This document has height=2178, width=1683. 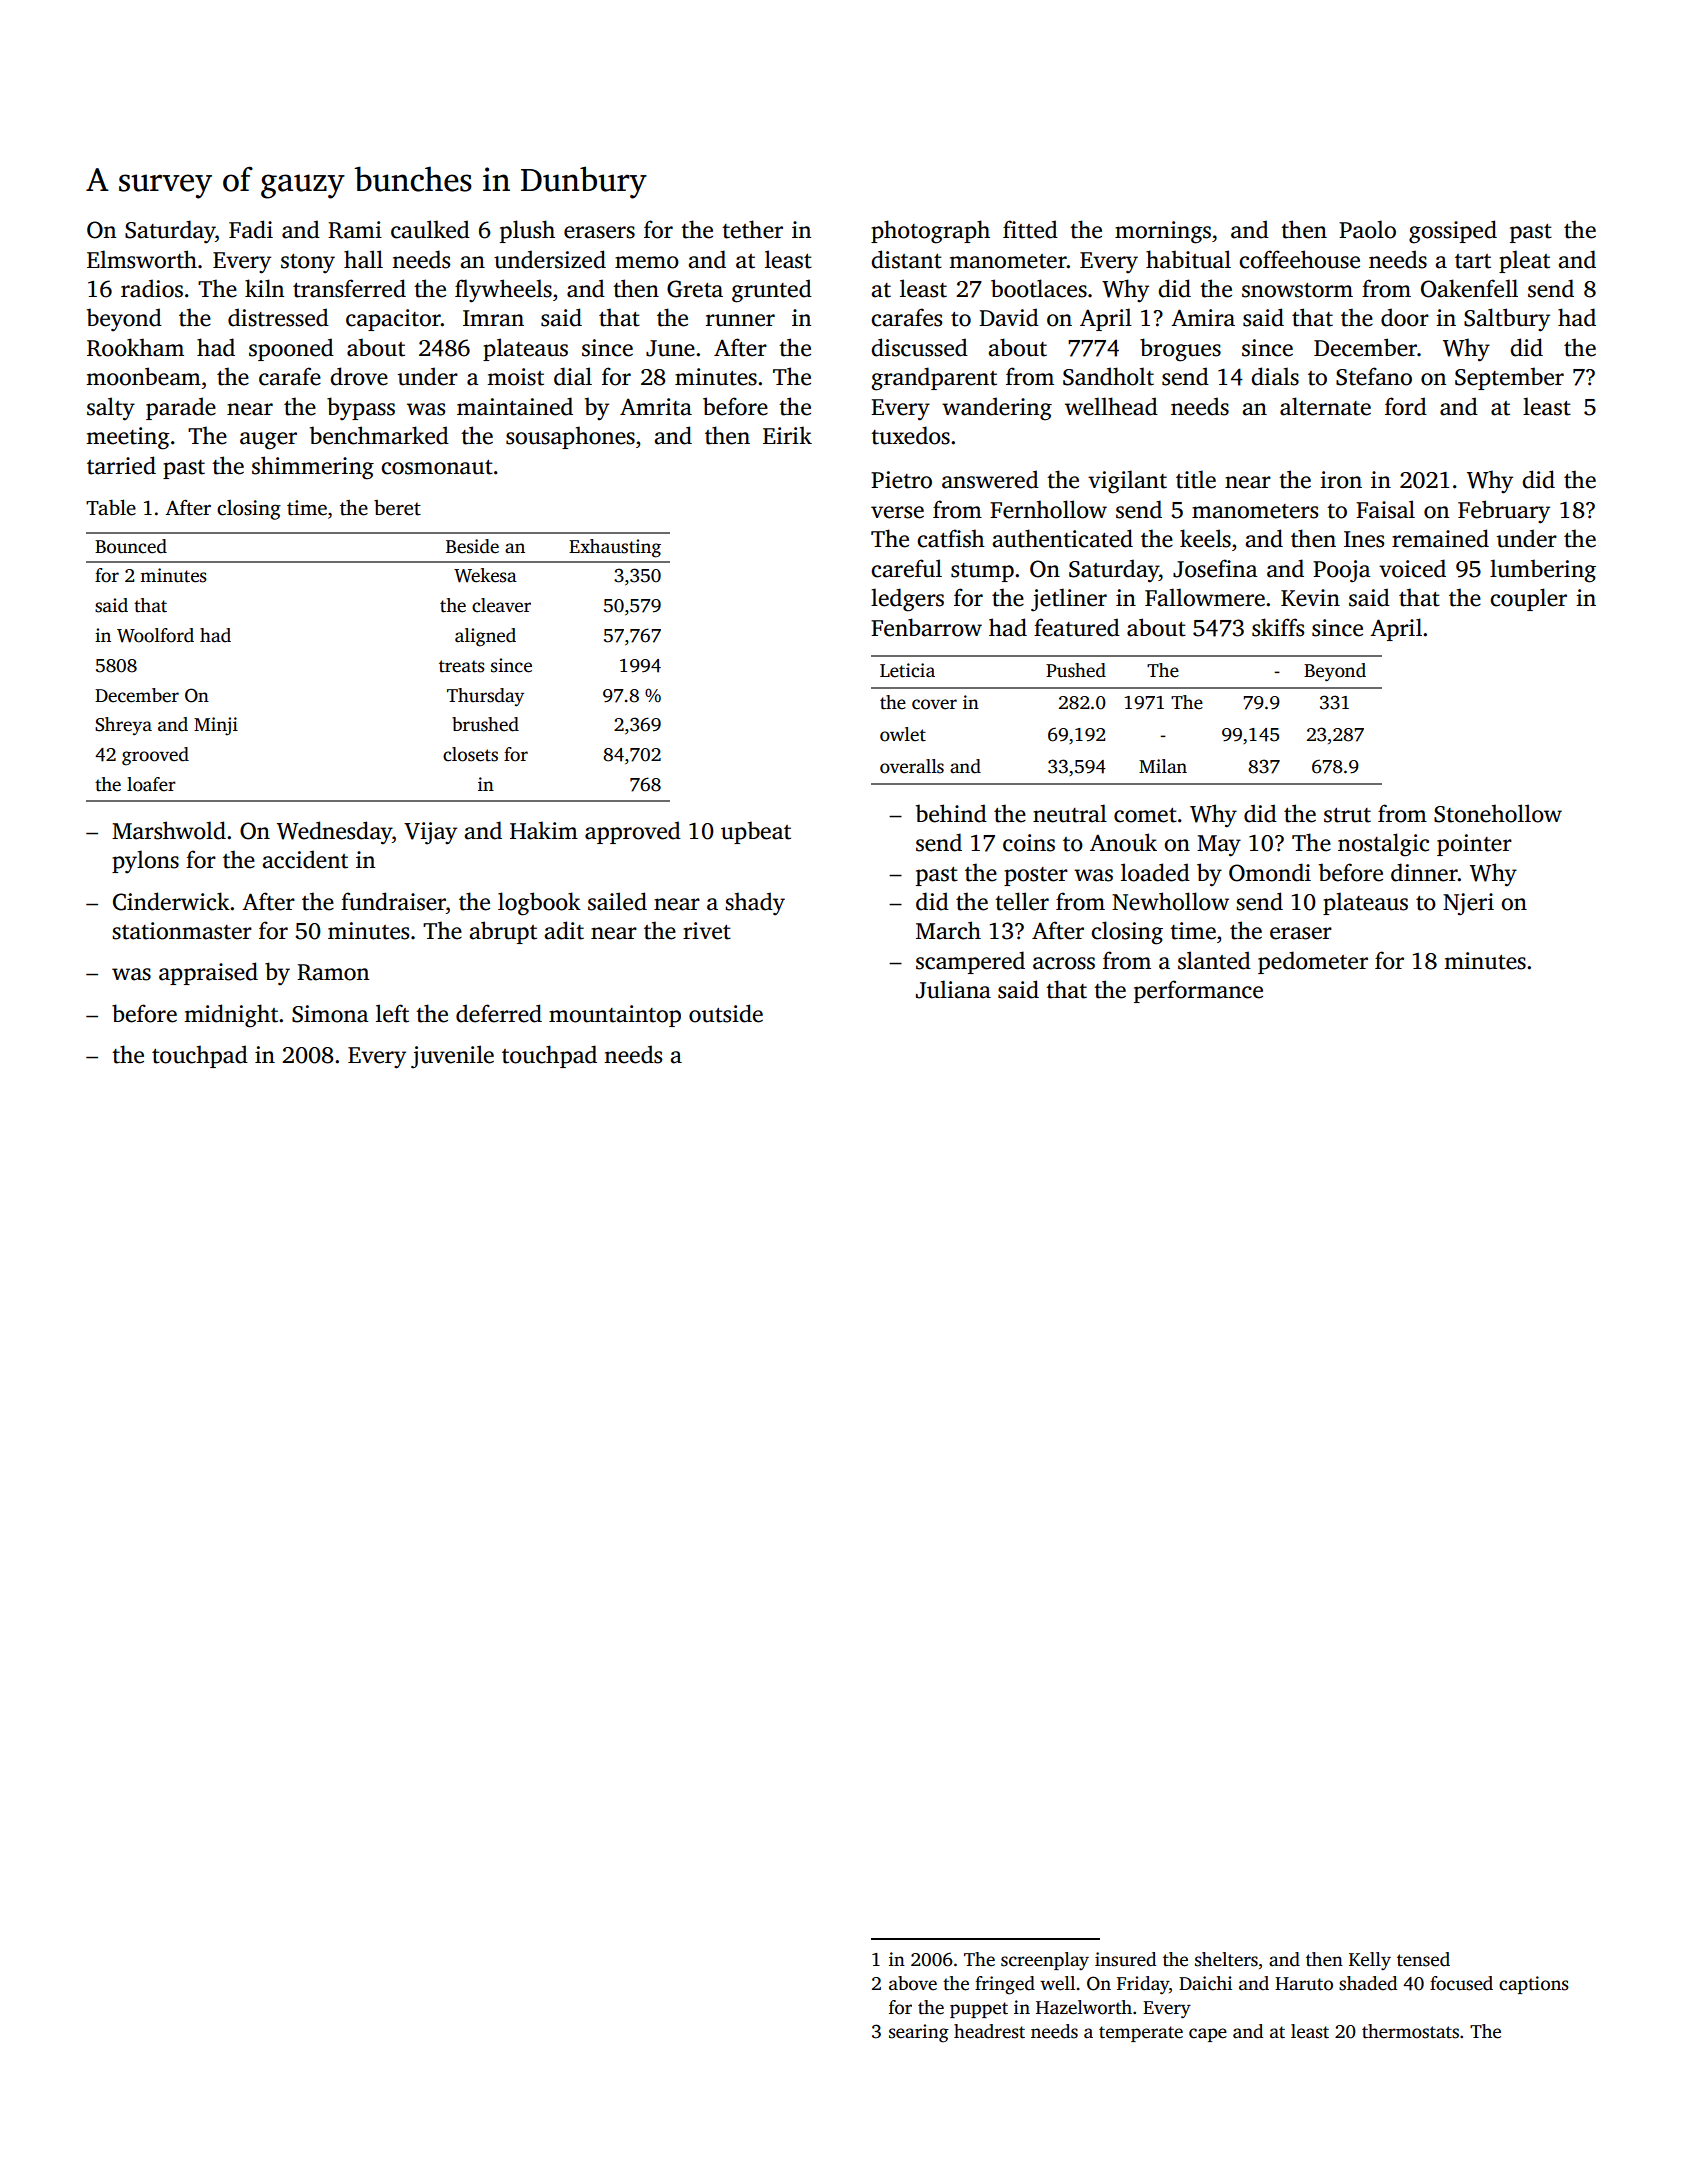 I want to click on Juliana, so click(x=953, y=989).
